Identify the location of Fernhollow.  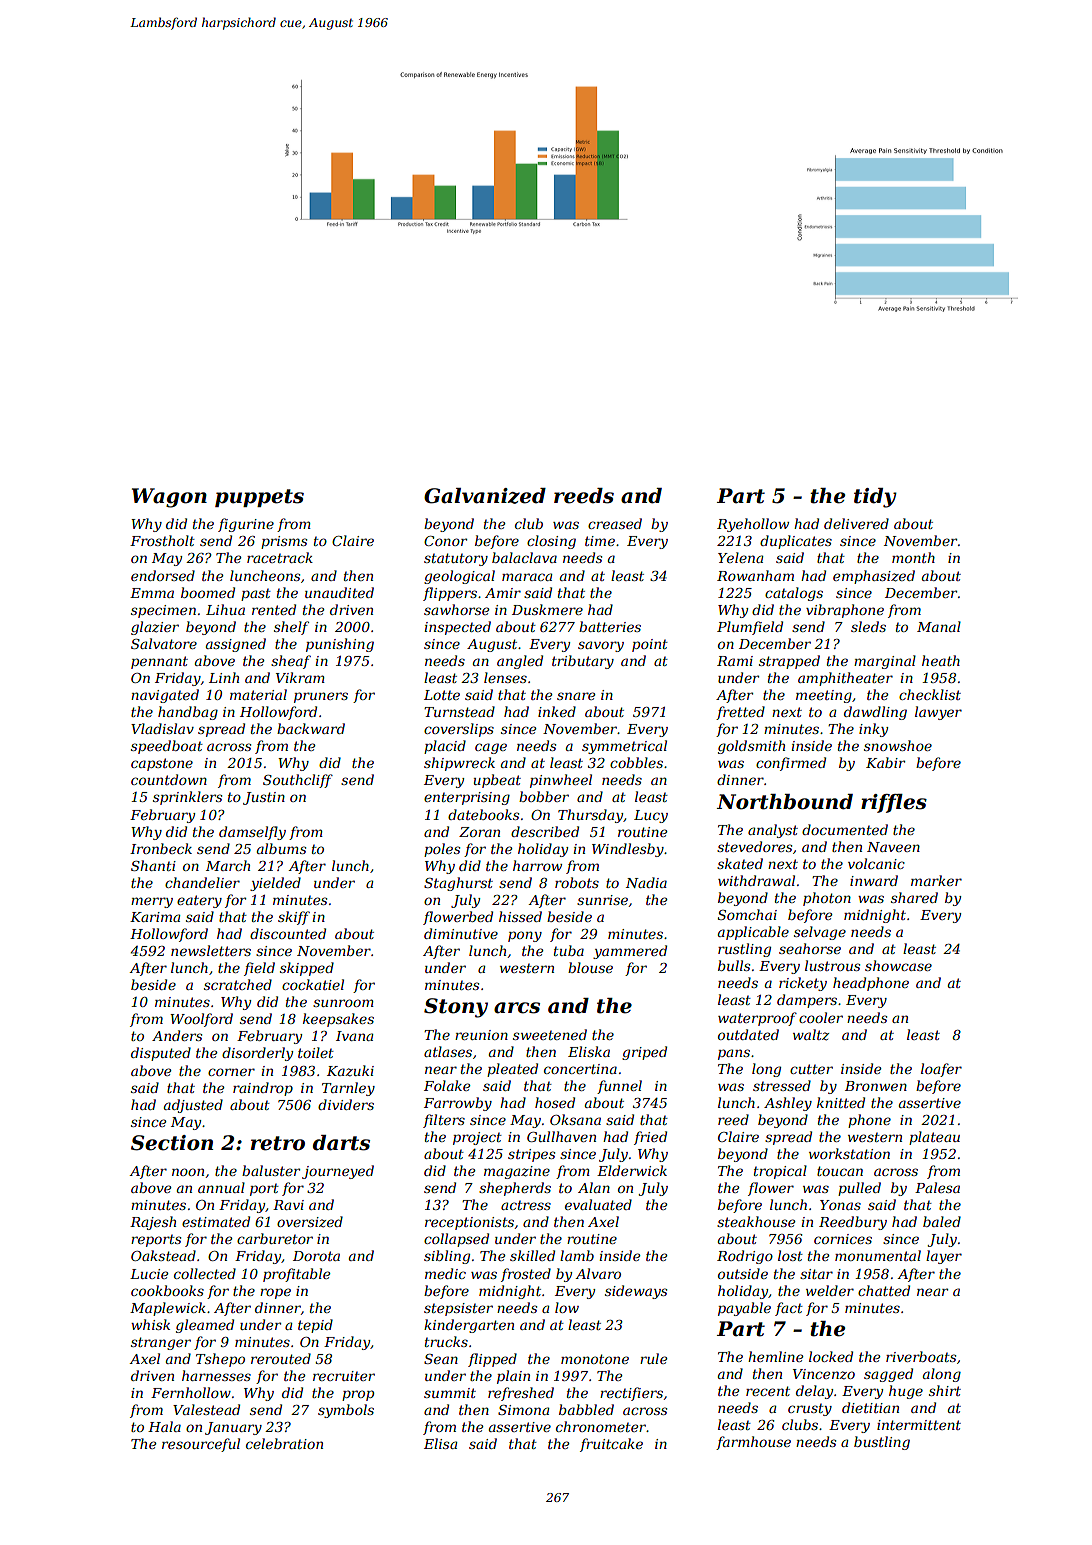
(191, 1392).
